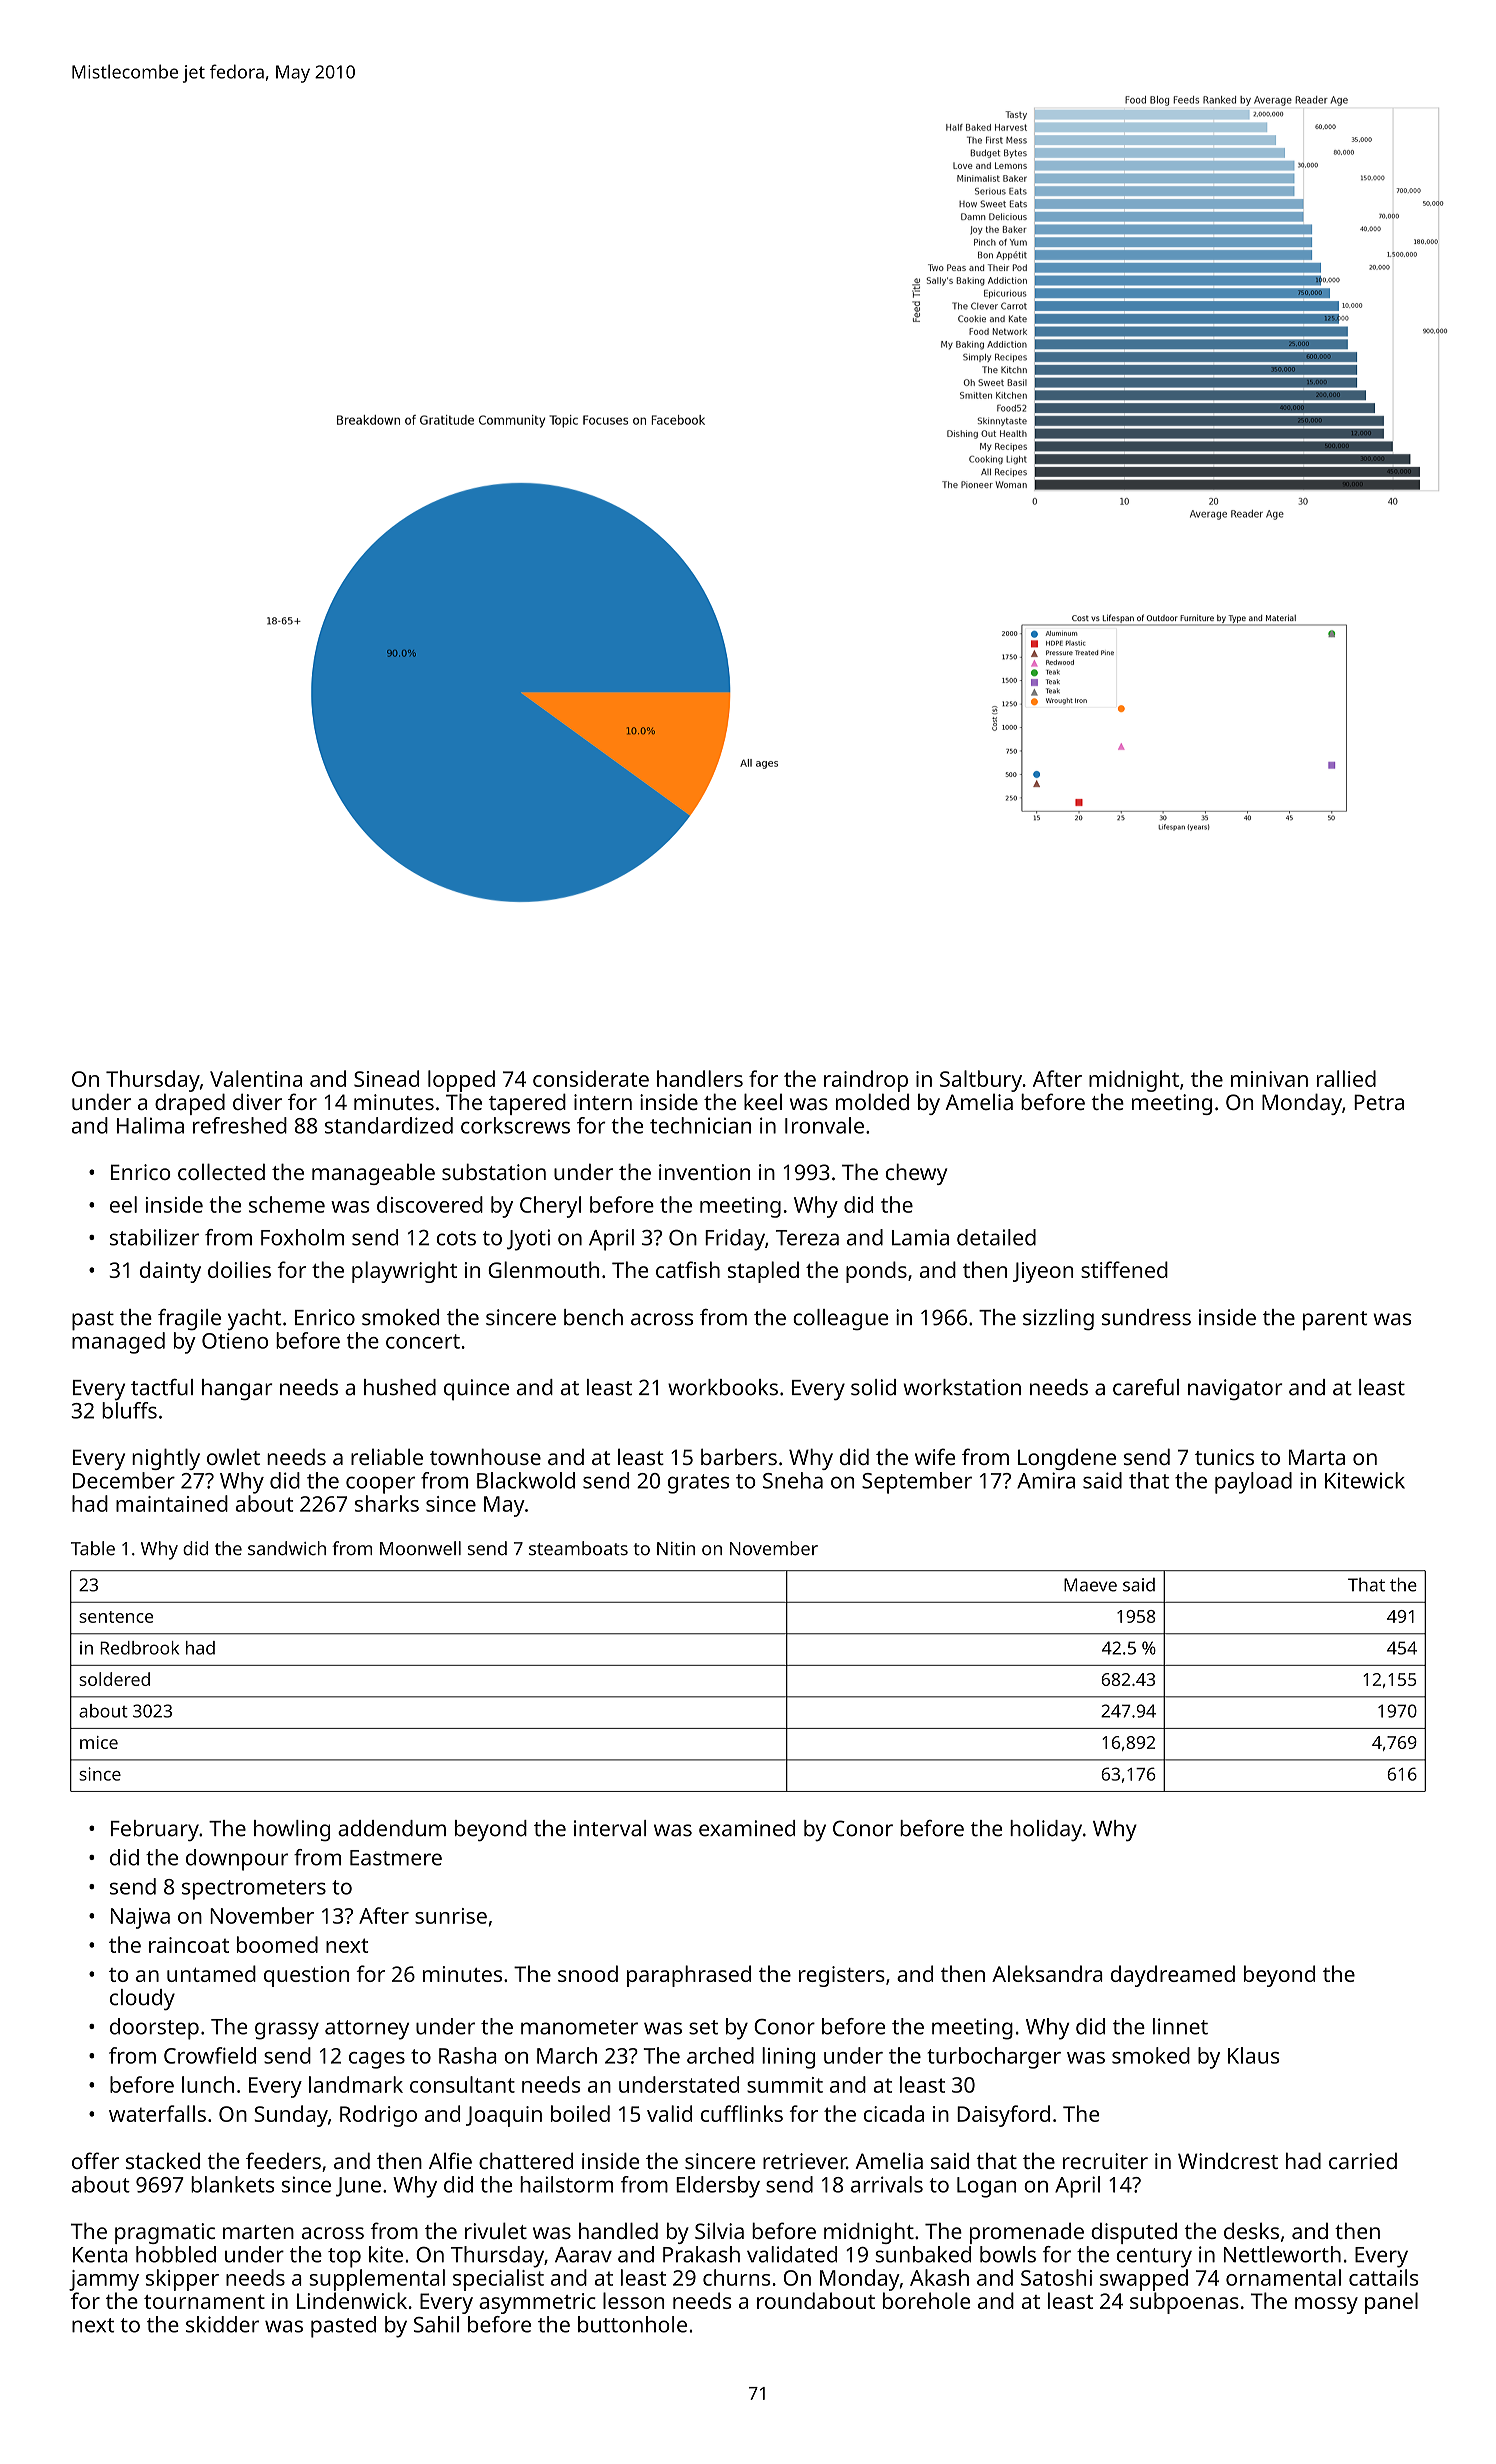  I want to click on reliable, so click(387, 1456).
